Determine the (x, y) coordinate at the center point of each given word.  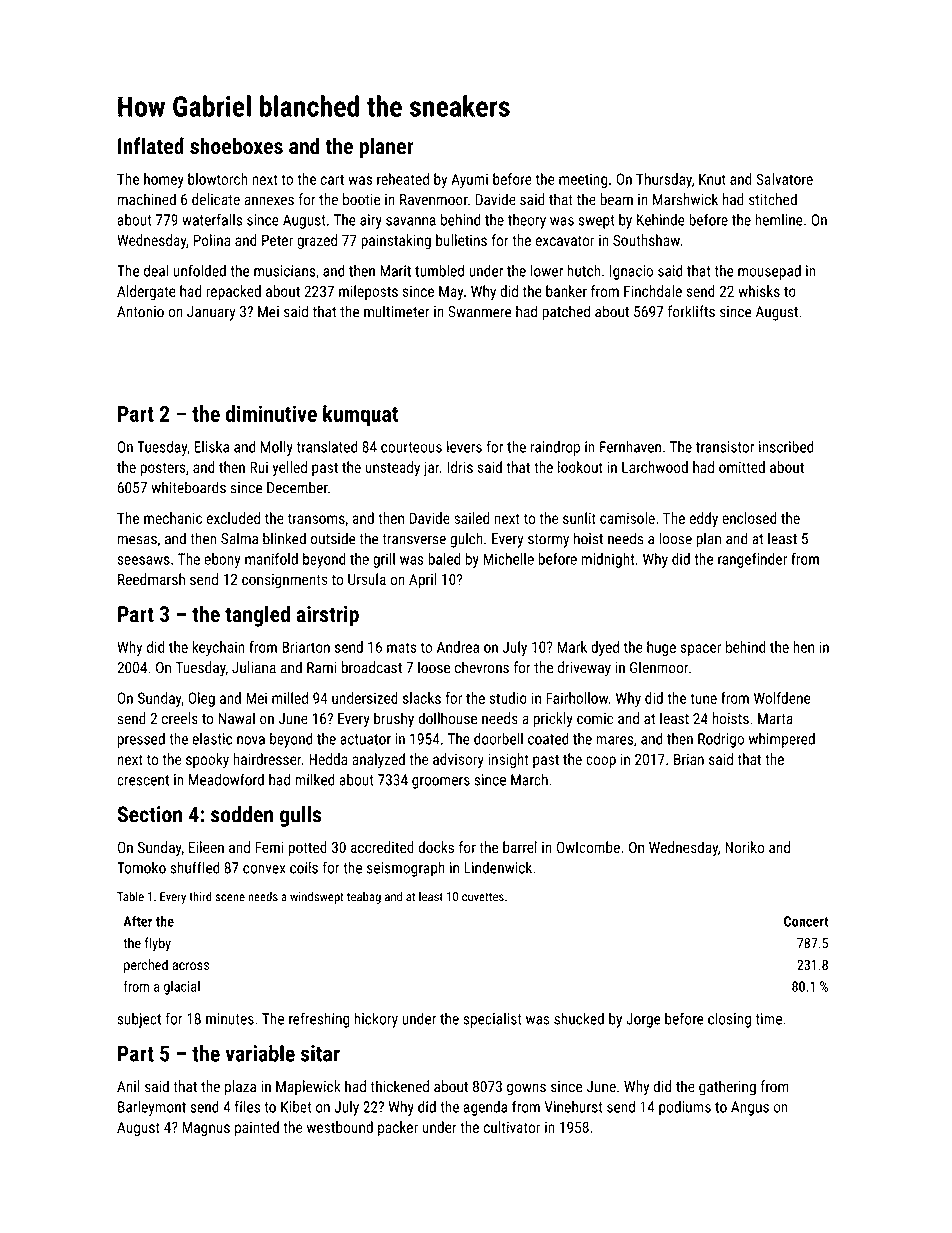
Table (130, 896)
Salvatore (784, 179)
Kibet (296, 1107)
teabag (364, 898)
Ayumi (469, 180)
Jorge (643, 1020)
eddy (704, 519)
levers (464, 447)
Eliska (212, 447)
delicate (216, 199)
